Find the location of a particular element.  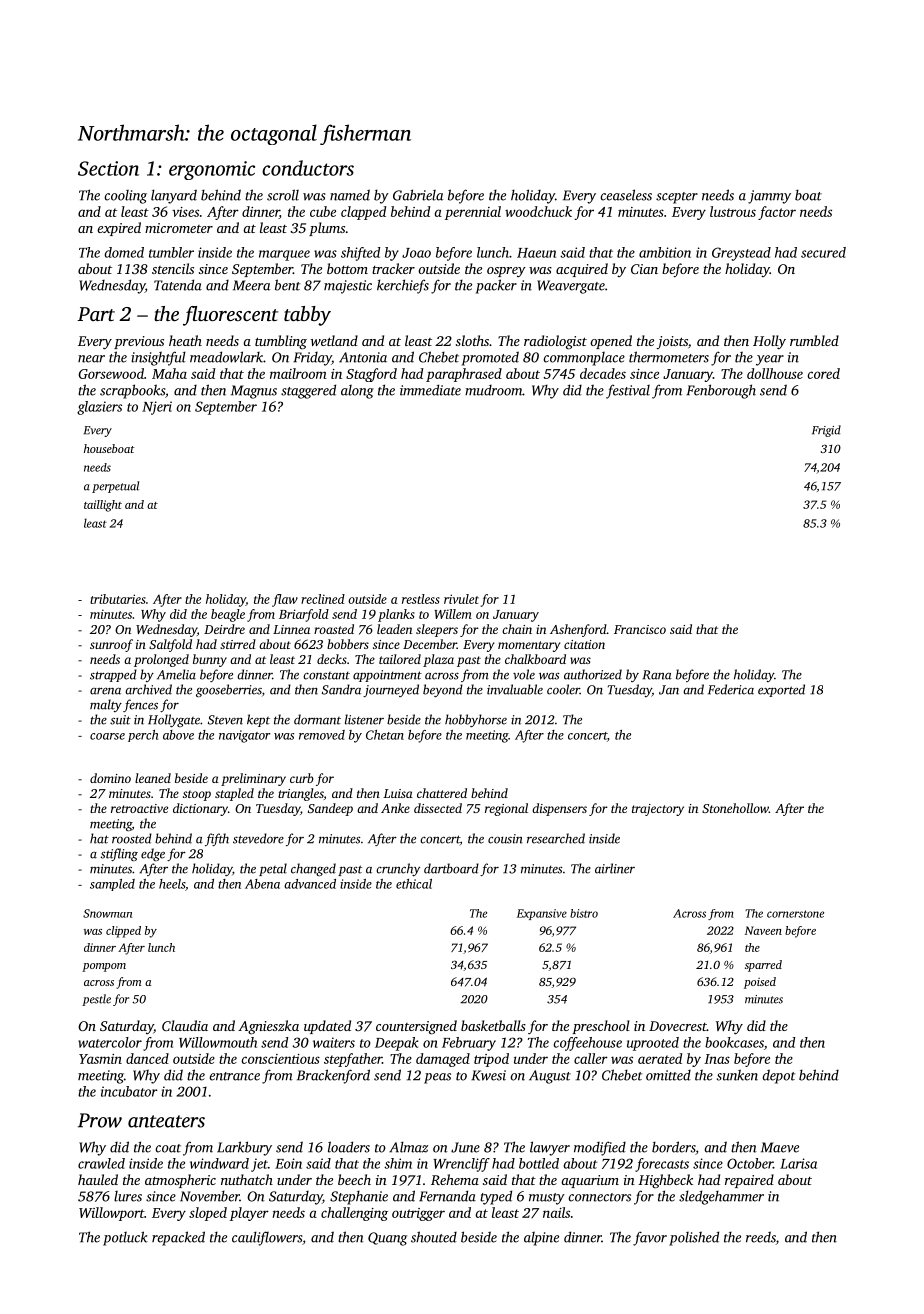

favor is located at coordinates (650, 1238).
